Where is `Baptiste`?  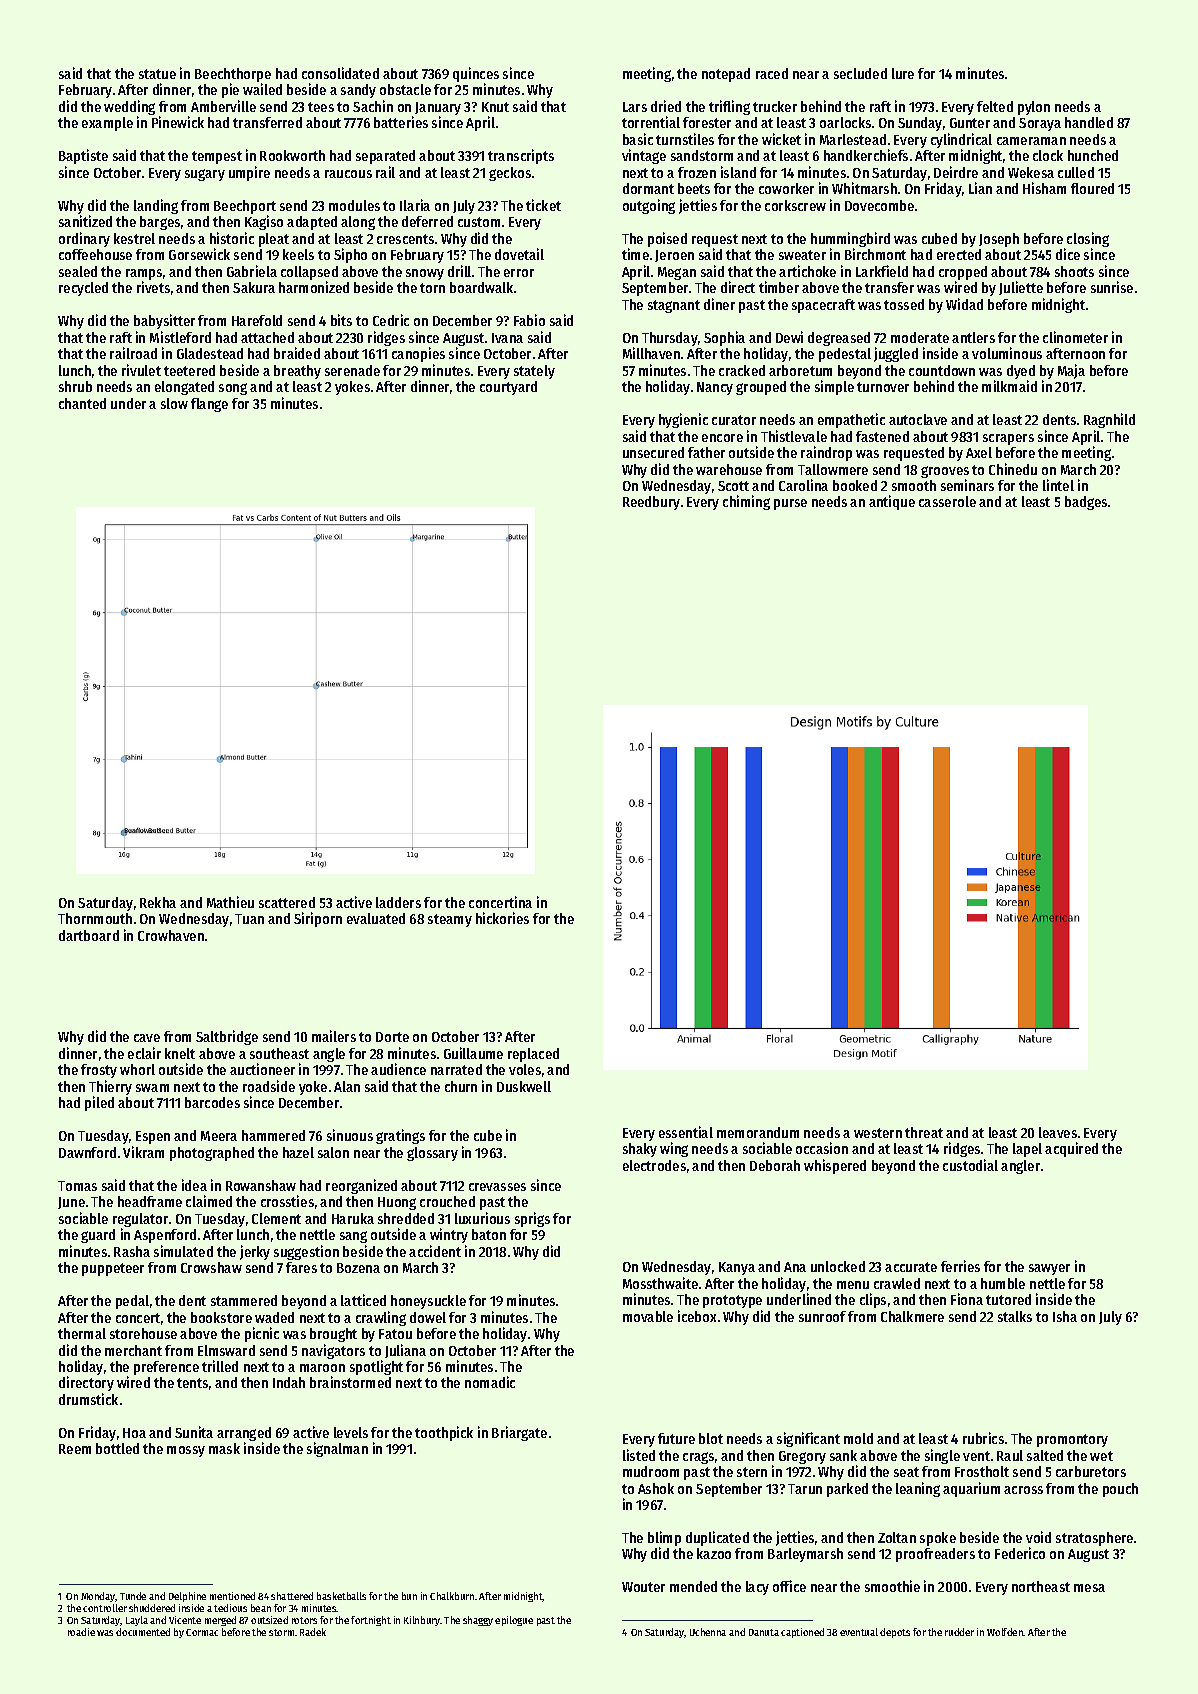 Baptiste is located at coordinates (83, 156).
